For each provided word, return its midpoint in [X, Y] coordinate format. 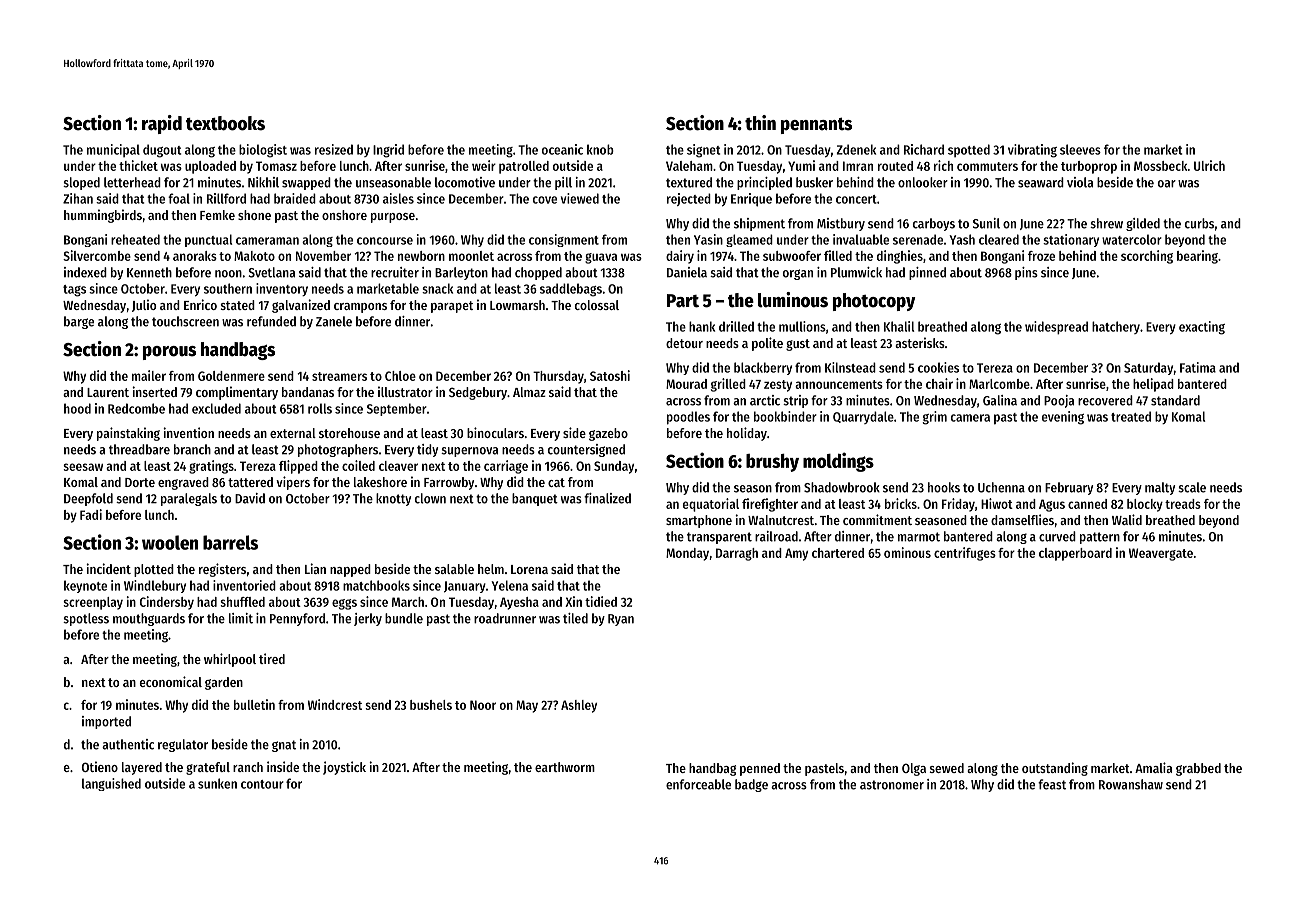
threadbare [139, 449]
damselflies [1022, 519]
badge [751, 785]
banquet [535, 499]
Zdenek [856, 149]
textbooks [225, 123]
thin [760, 123]
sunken [217, 783]
